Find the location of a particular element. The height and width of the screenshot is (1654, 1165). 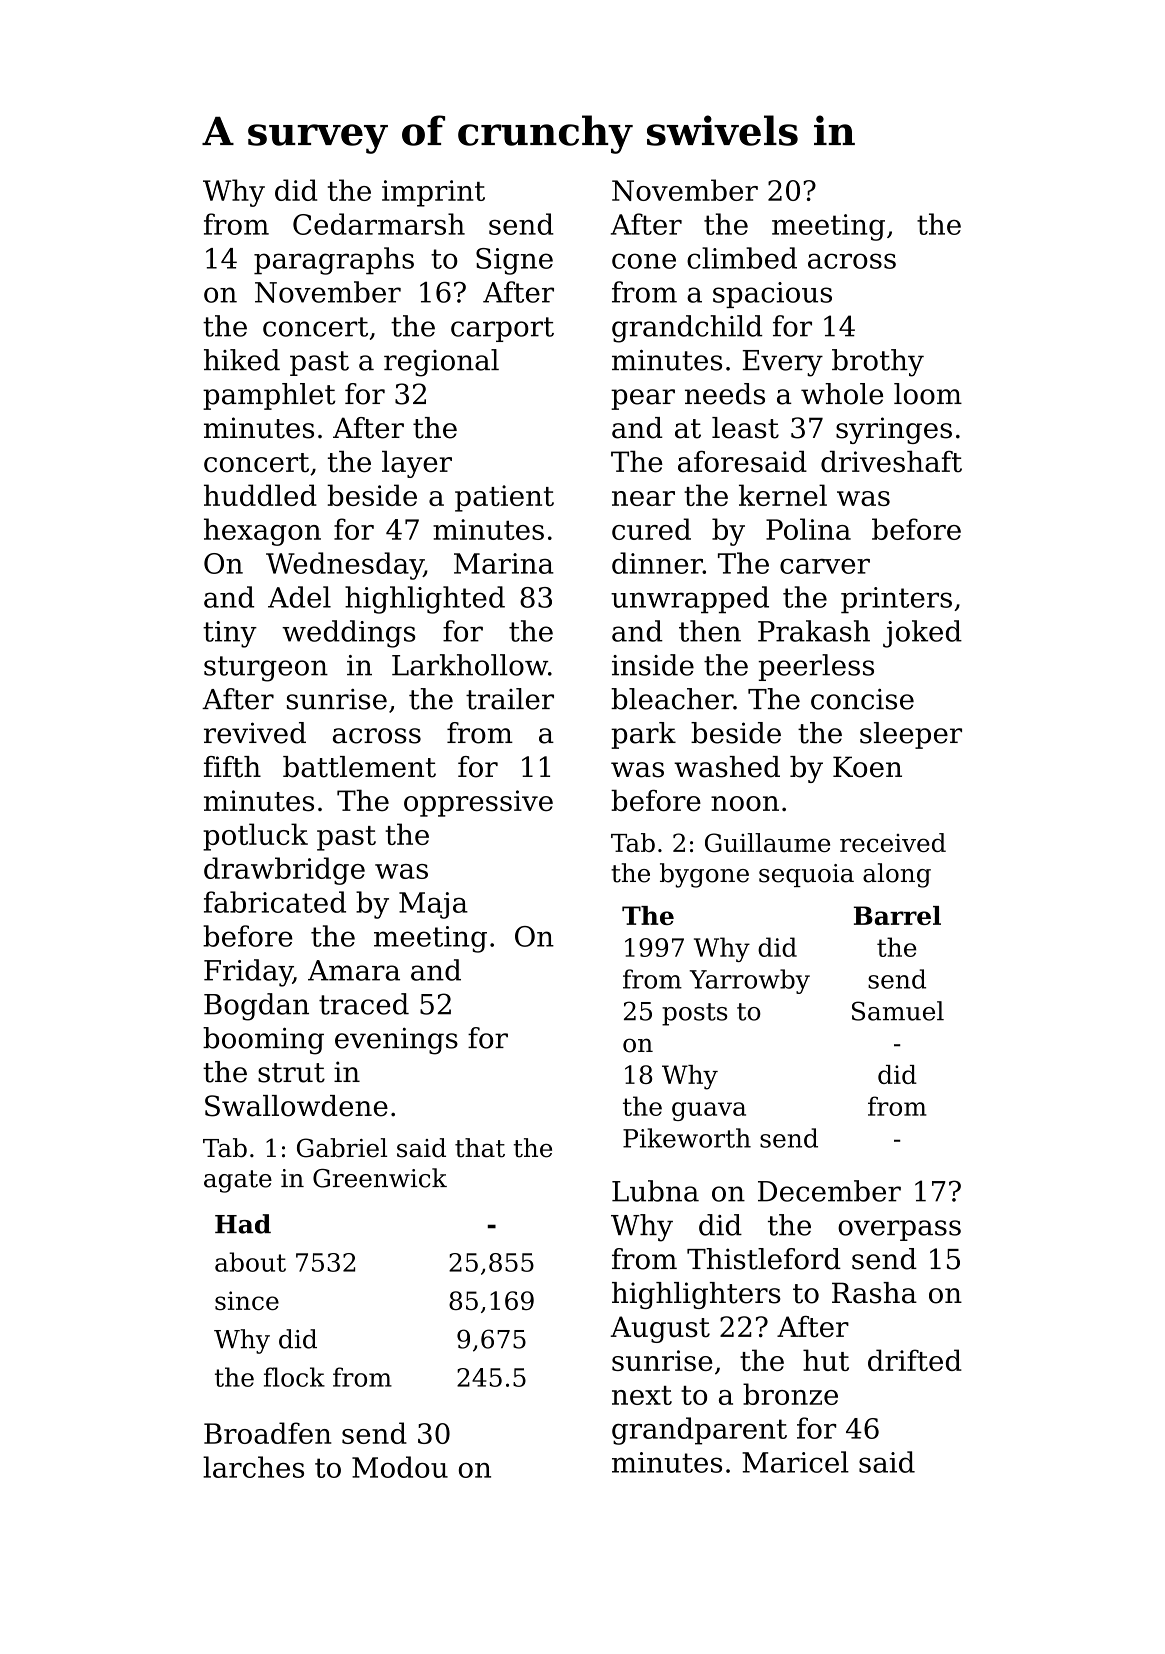

patient is located at coordinates (504, 498).
